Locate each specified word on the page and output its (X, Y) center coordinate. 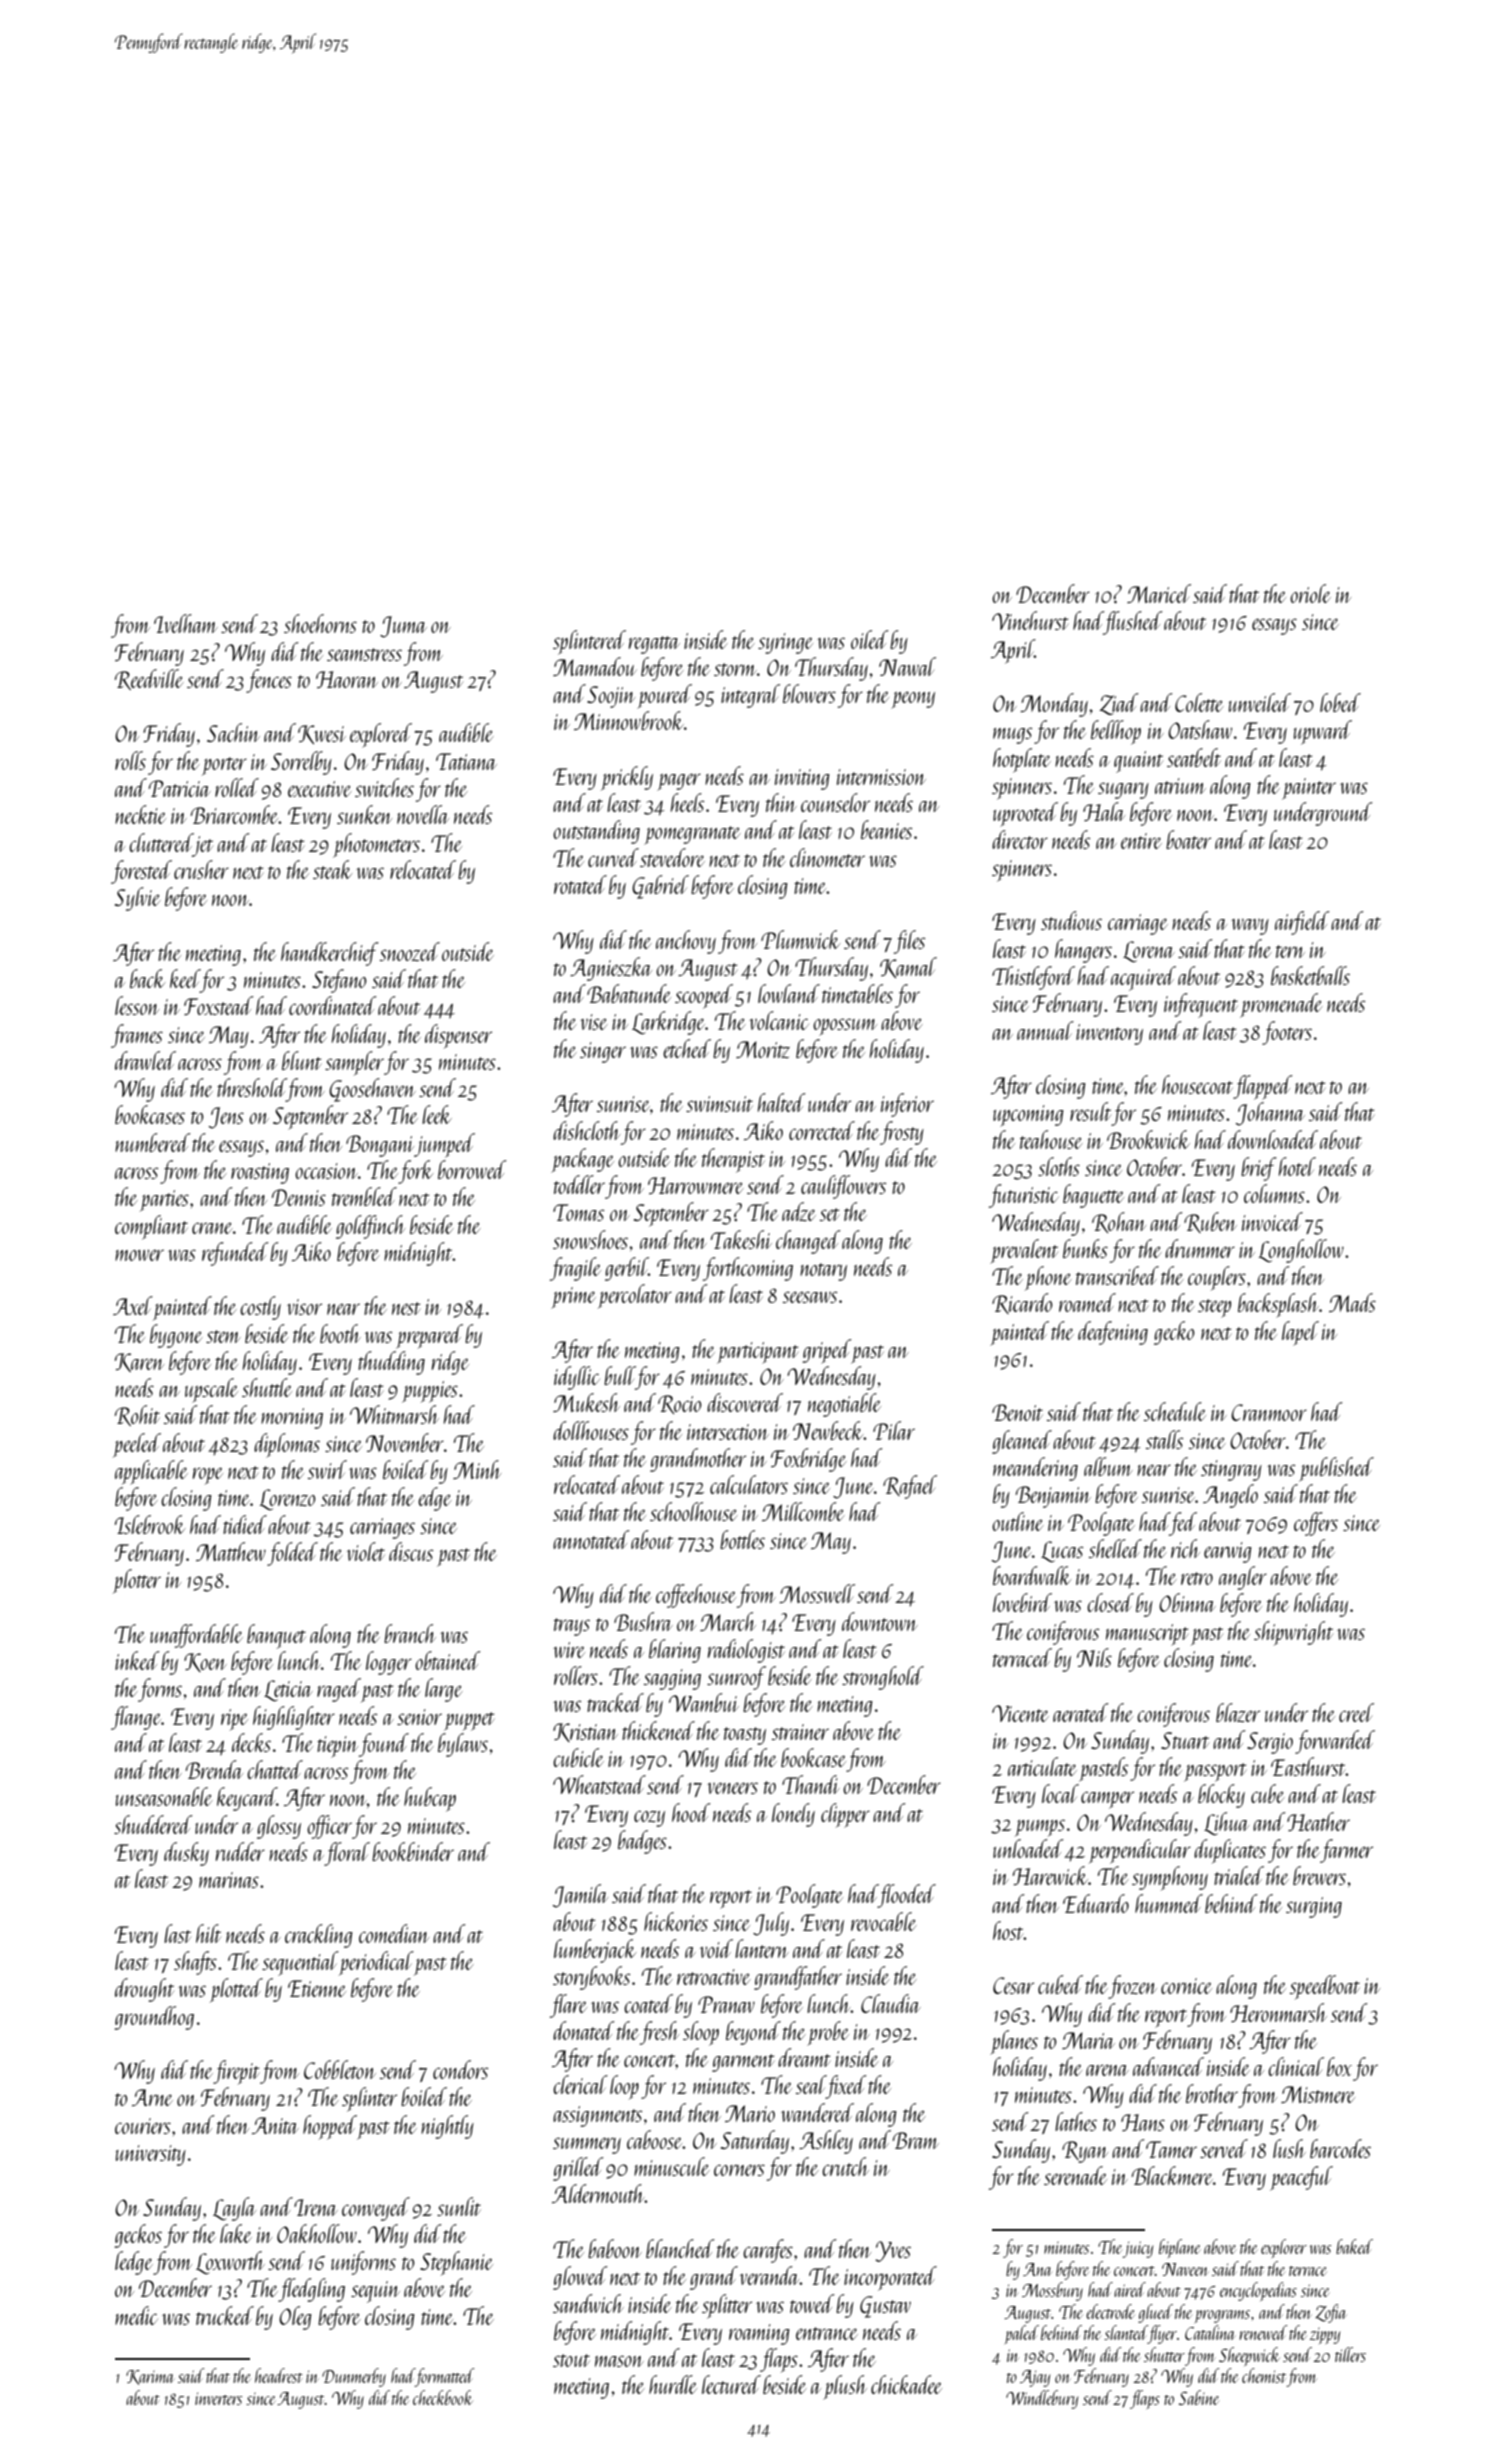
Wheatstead (599, 1784)
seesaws (810, 1297)
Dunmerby (354, 2377)
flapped (1263, 1087)
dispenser (458, 1036)
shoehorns (320, 623)
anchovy (686, 942)
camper (1107, 1800)
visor (304, 1307)
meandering (1035, 1469)
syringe (785, 643)
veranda (770, 2275)
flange (136, 1718)
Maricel (1159, 593)
